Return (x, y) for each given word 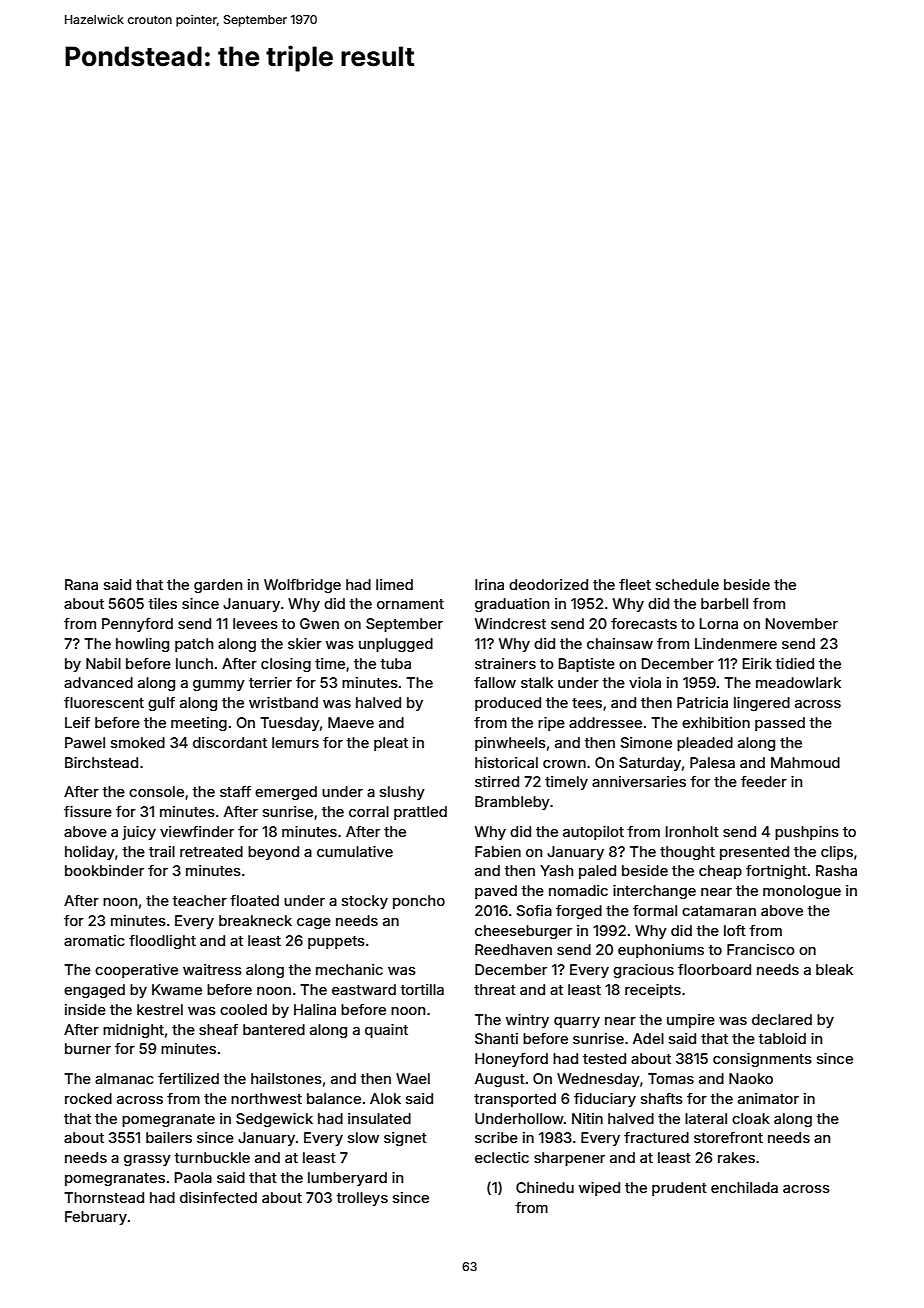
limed (394, 584)
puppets (336, 942)
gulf (161, 704)
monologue (802, 892)
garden (218, 586)
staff (235, 791)
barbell (724, 603)
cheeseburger (523, 932)
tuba (395, 663)
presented (754, 853)
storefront (728, 1137)
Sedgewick (274, 1120)
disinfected (218, 1197)
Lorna (719, 623)
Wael (413, 1078)
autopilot (593, 833)
